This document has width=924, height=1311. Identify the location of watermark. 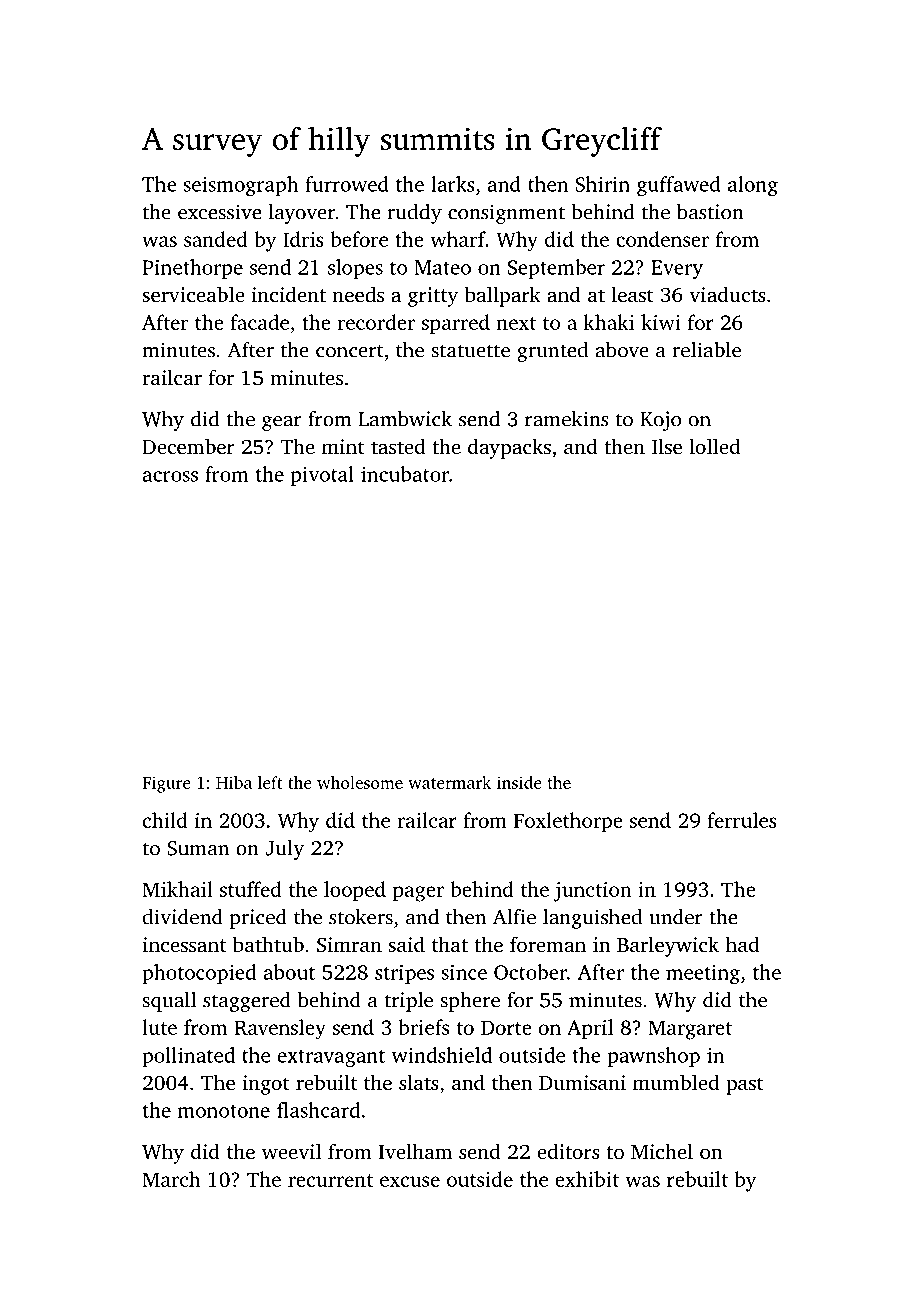
(449, 782).
